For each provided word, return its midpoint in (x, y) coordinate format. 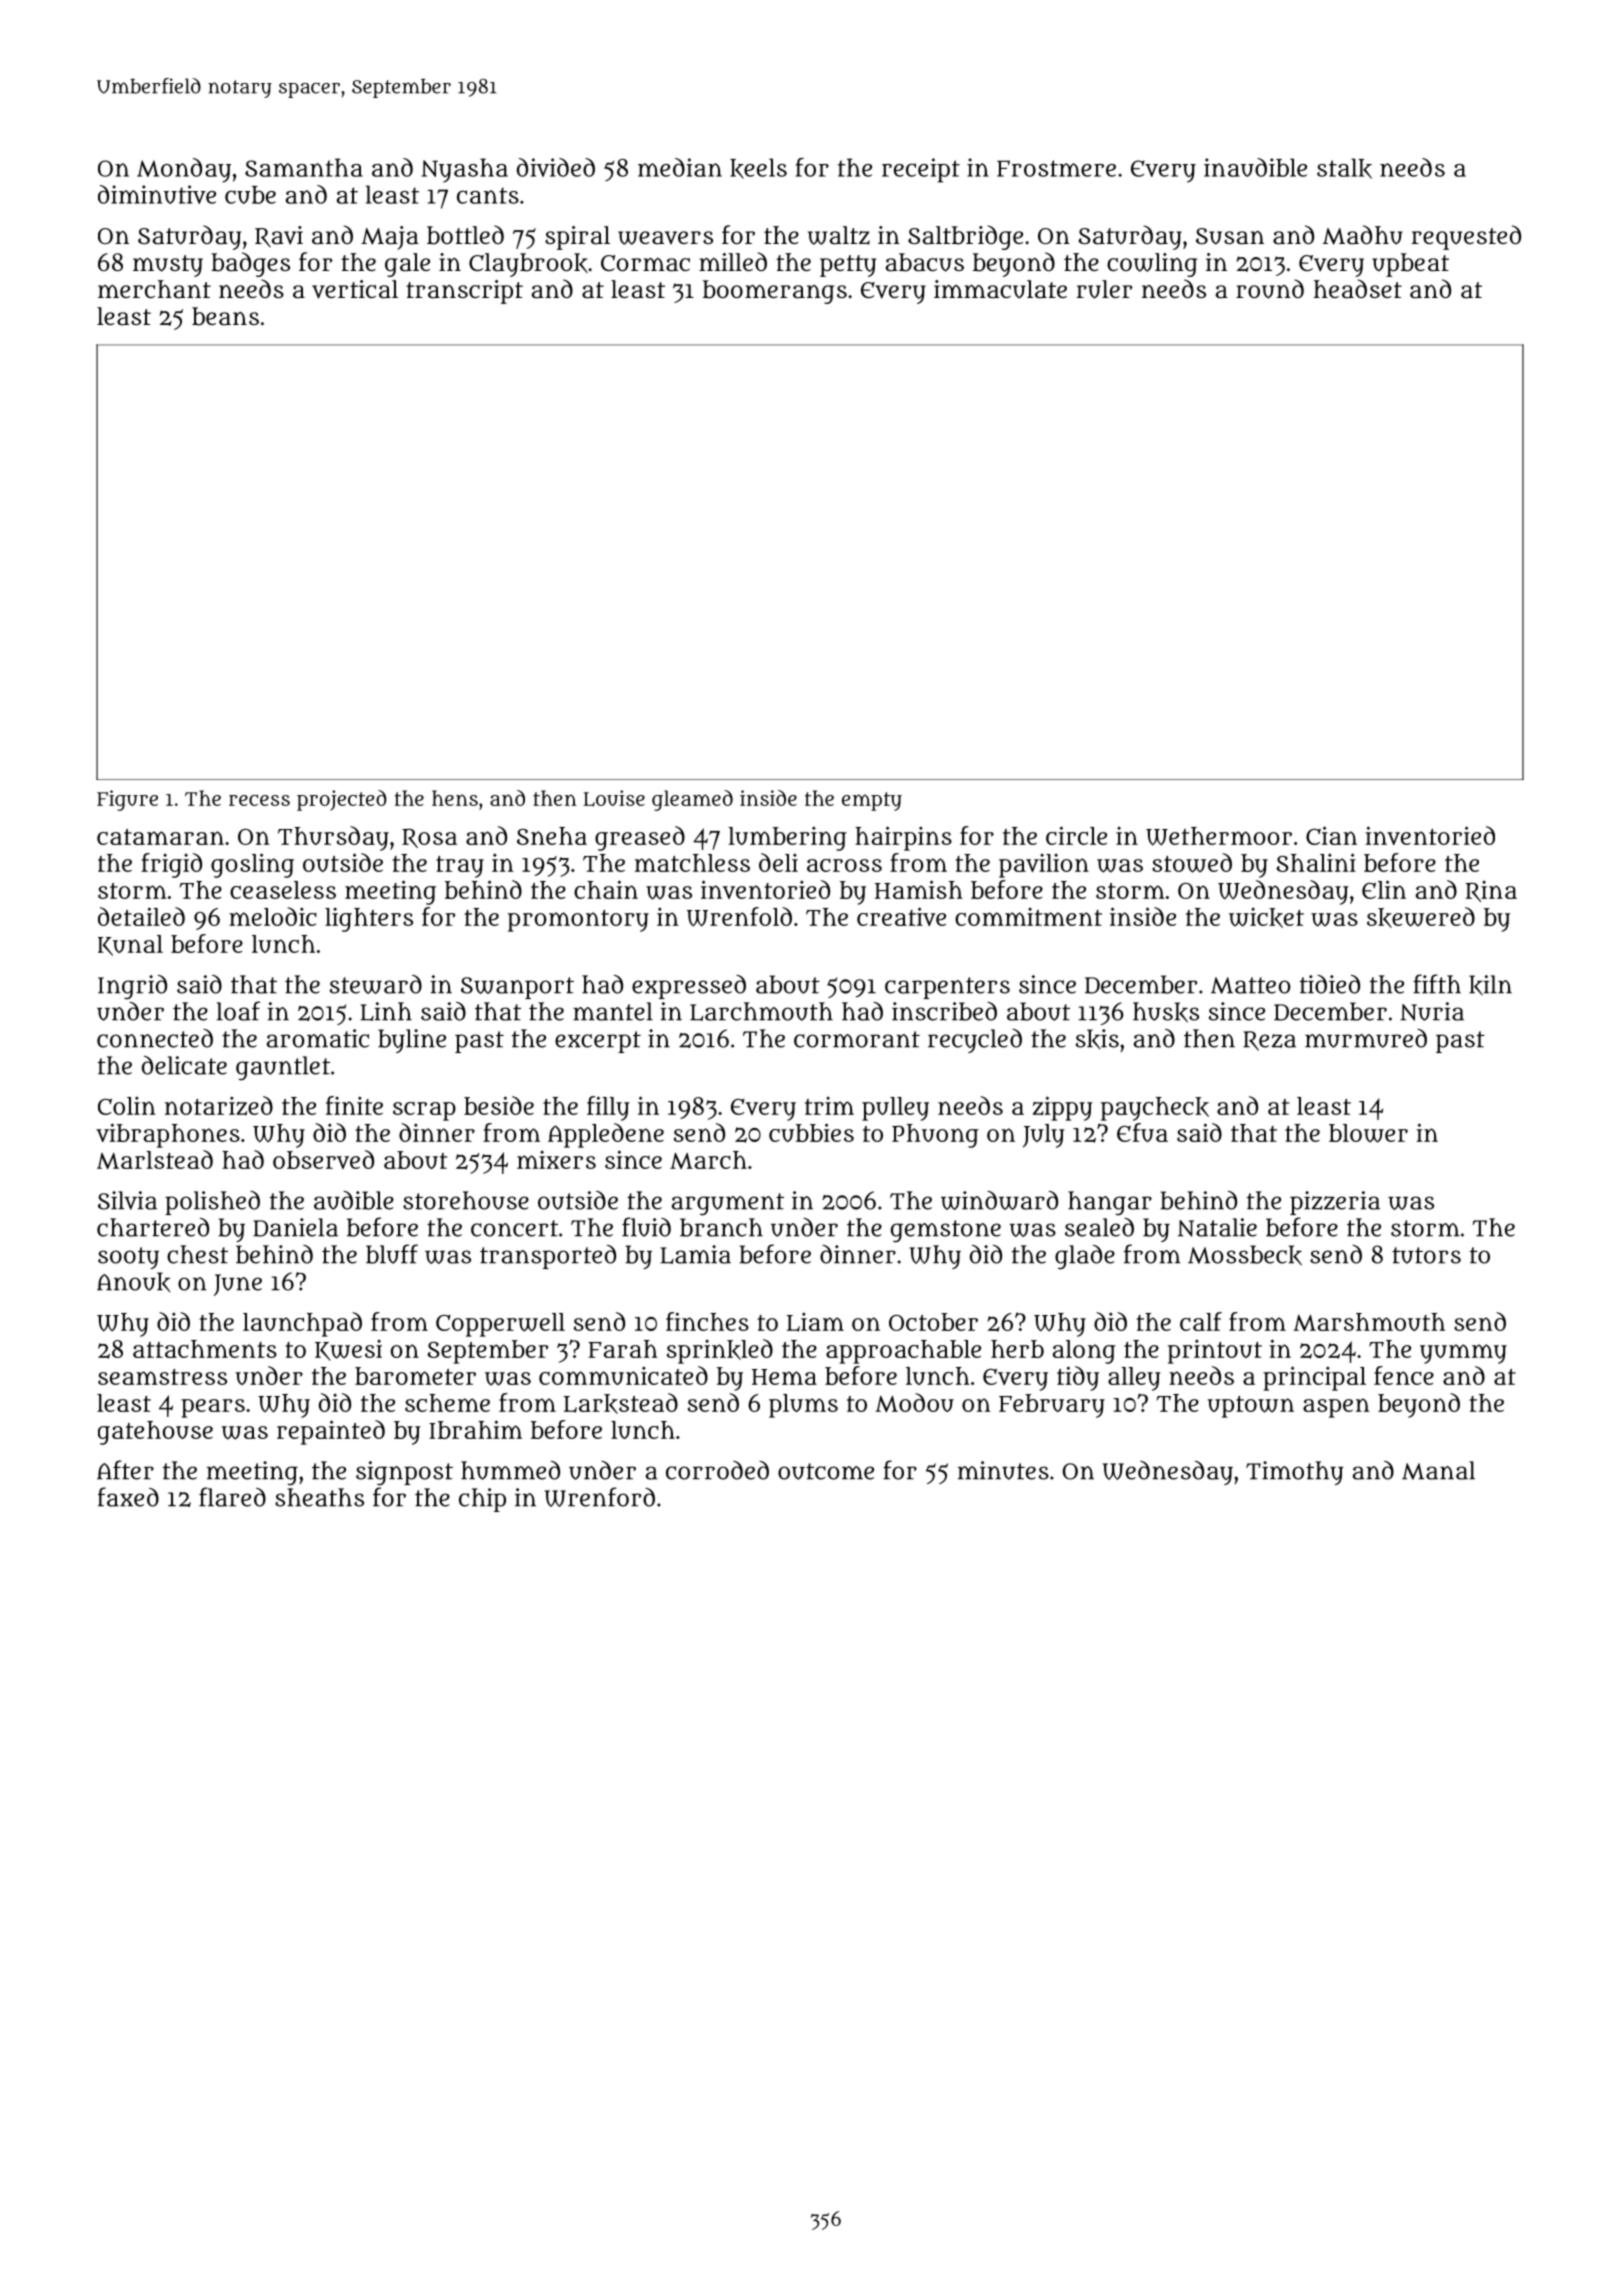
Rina (1491, 891)
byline (412, 1041)
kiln (1490, 985)
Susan (1230, 236)
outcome (826, 1471)
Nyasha (464, 170)
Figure (127, 800)
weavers (665, 238)
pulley (895, 1109)
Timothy (1295, 1473)
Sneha (552, 836)
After (125, 1470)
